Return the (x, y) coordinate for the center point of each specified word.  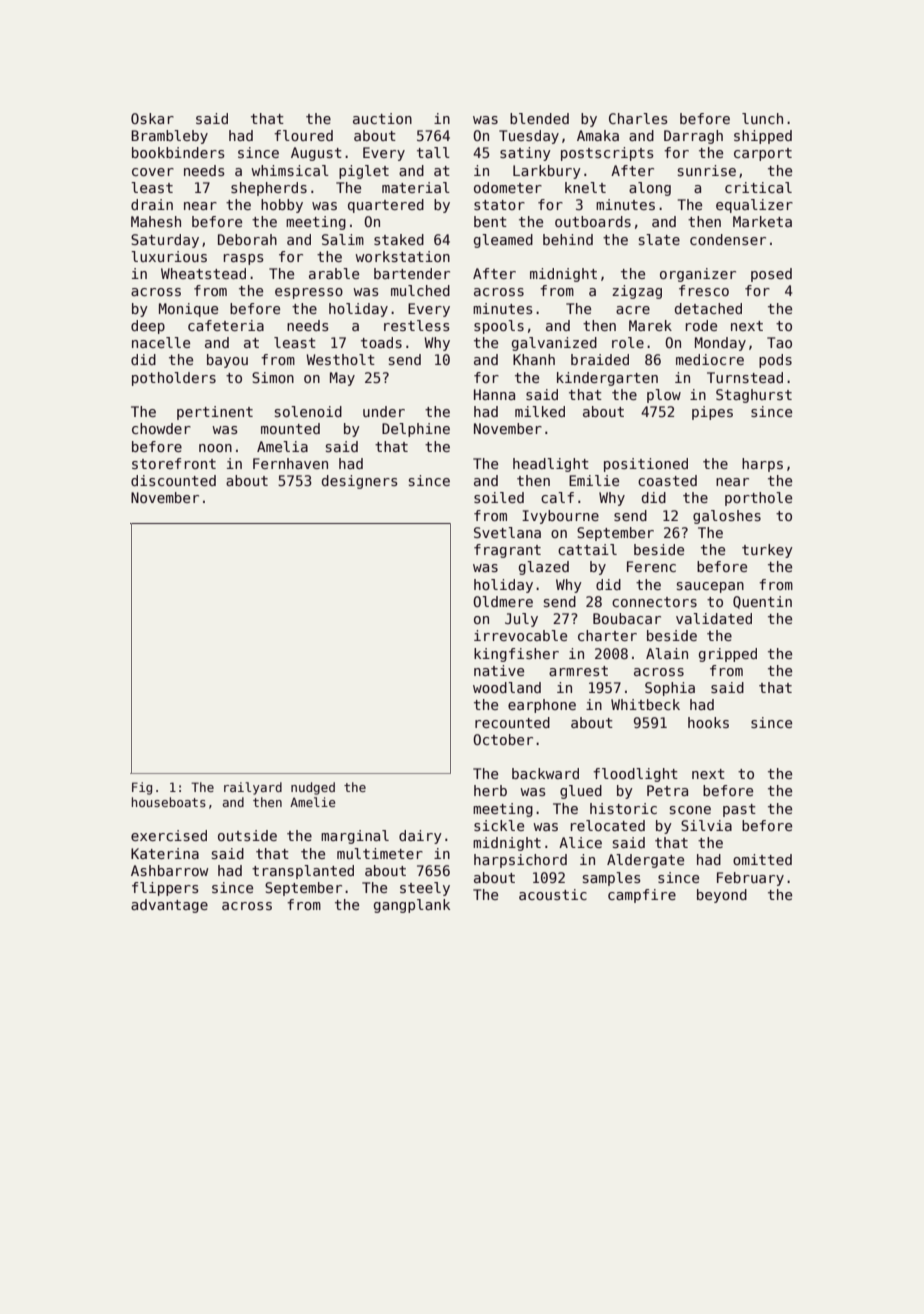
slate (659, 239)
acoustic (553, 894)
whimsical (290, 170)
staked (399, 239)
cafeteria (226, 325)
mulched (420, 290)
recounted (512, 722)
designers (360, 482)
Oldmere (503, 601)
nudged (313, 788)
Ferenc (651, 566)
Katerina (165, 853)
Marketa (762, 221)
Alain (667, 653)
